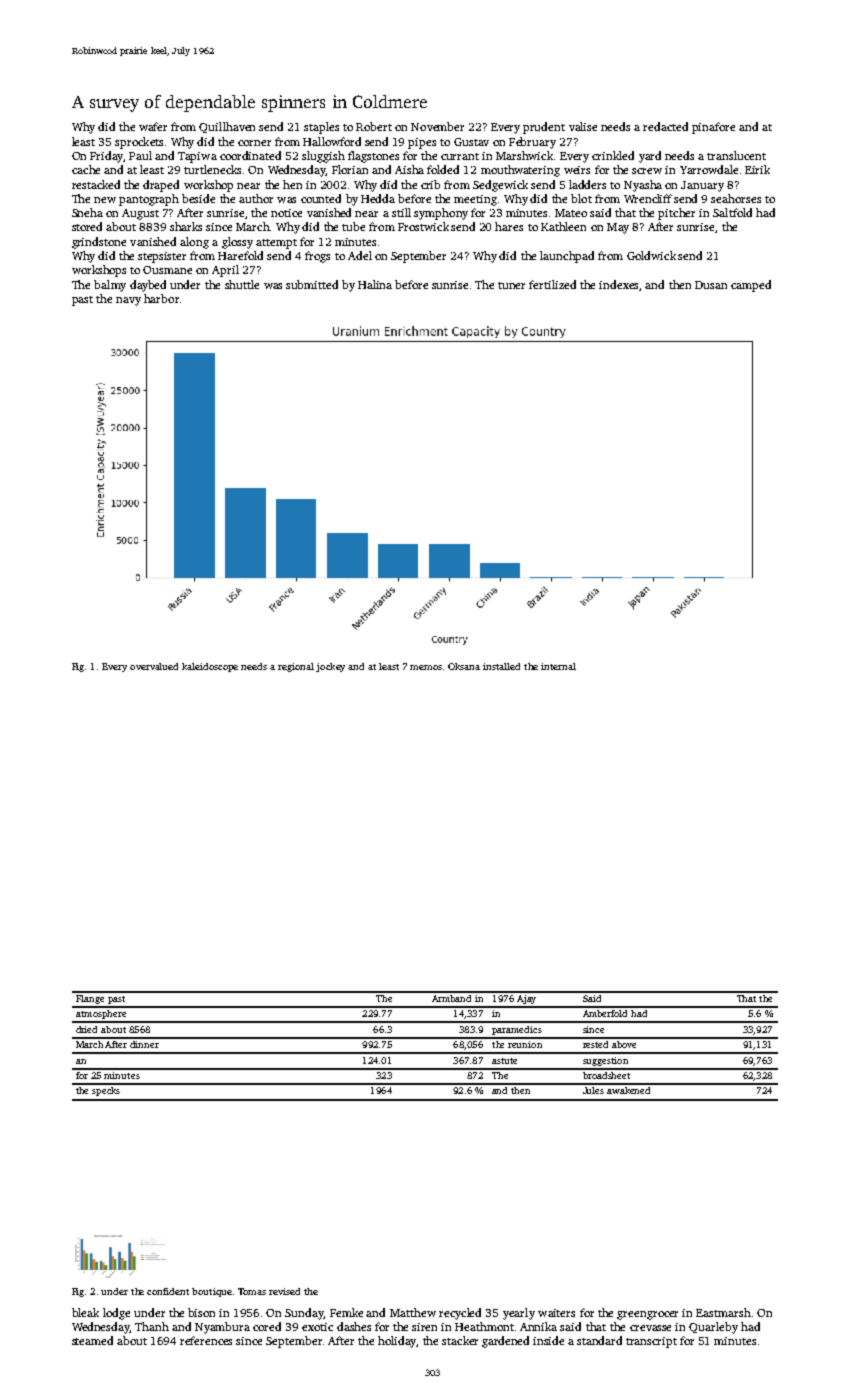  I want to click on memos, so click(426, 667).
